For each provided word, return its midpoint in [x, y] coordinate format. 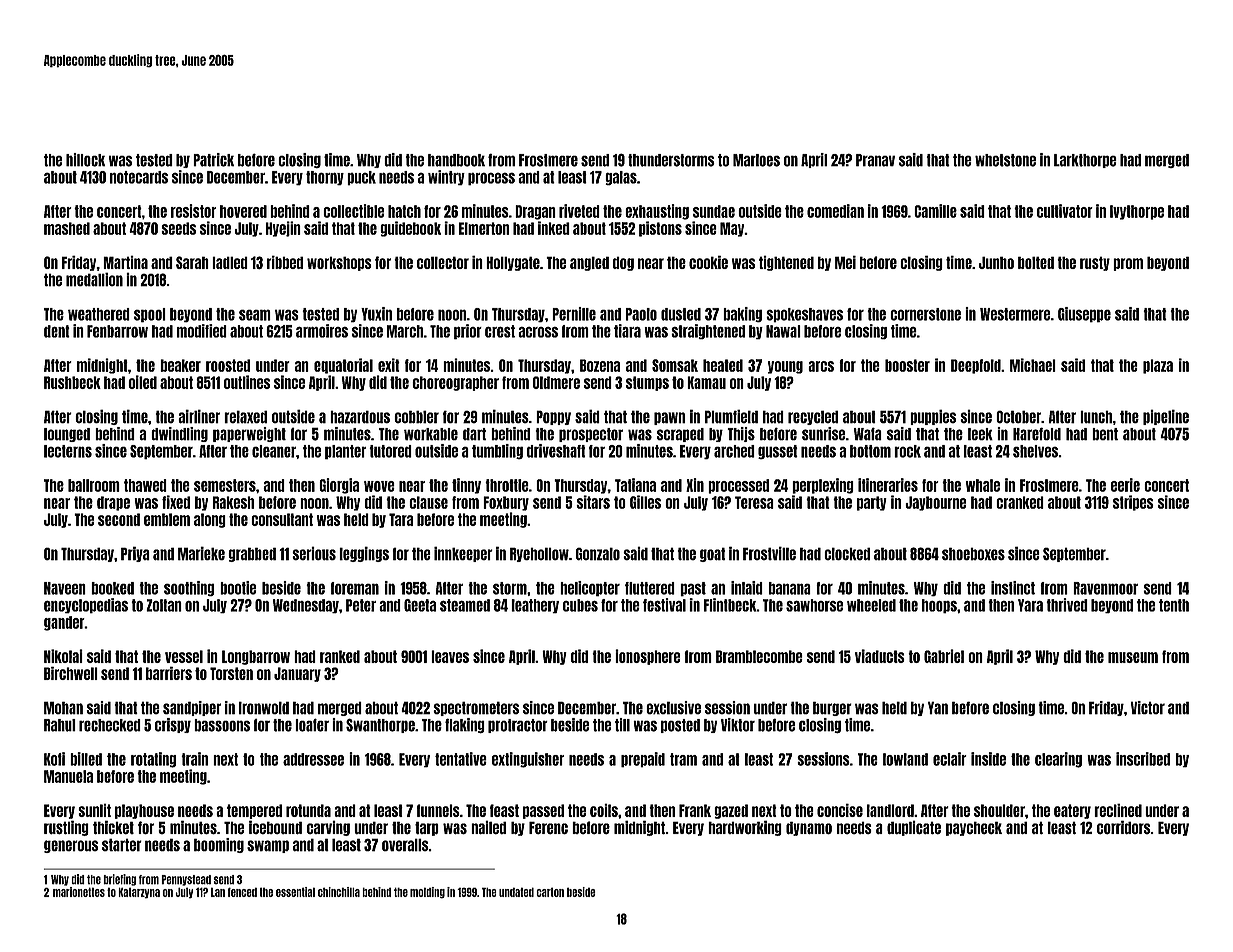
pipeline [1166, 417]
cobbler [416, 417]
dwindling [179, 434]
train [194, 759]
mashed [67, 228]
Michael [1033, 365]
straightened [708, 331]
